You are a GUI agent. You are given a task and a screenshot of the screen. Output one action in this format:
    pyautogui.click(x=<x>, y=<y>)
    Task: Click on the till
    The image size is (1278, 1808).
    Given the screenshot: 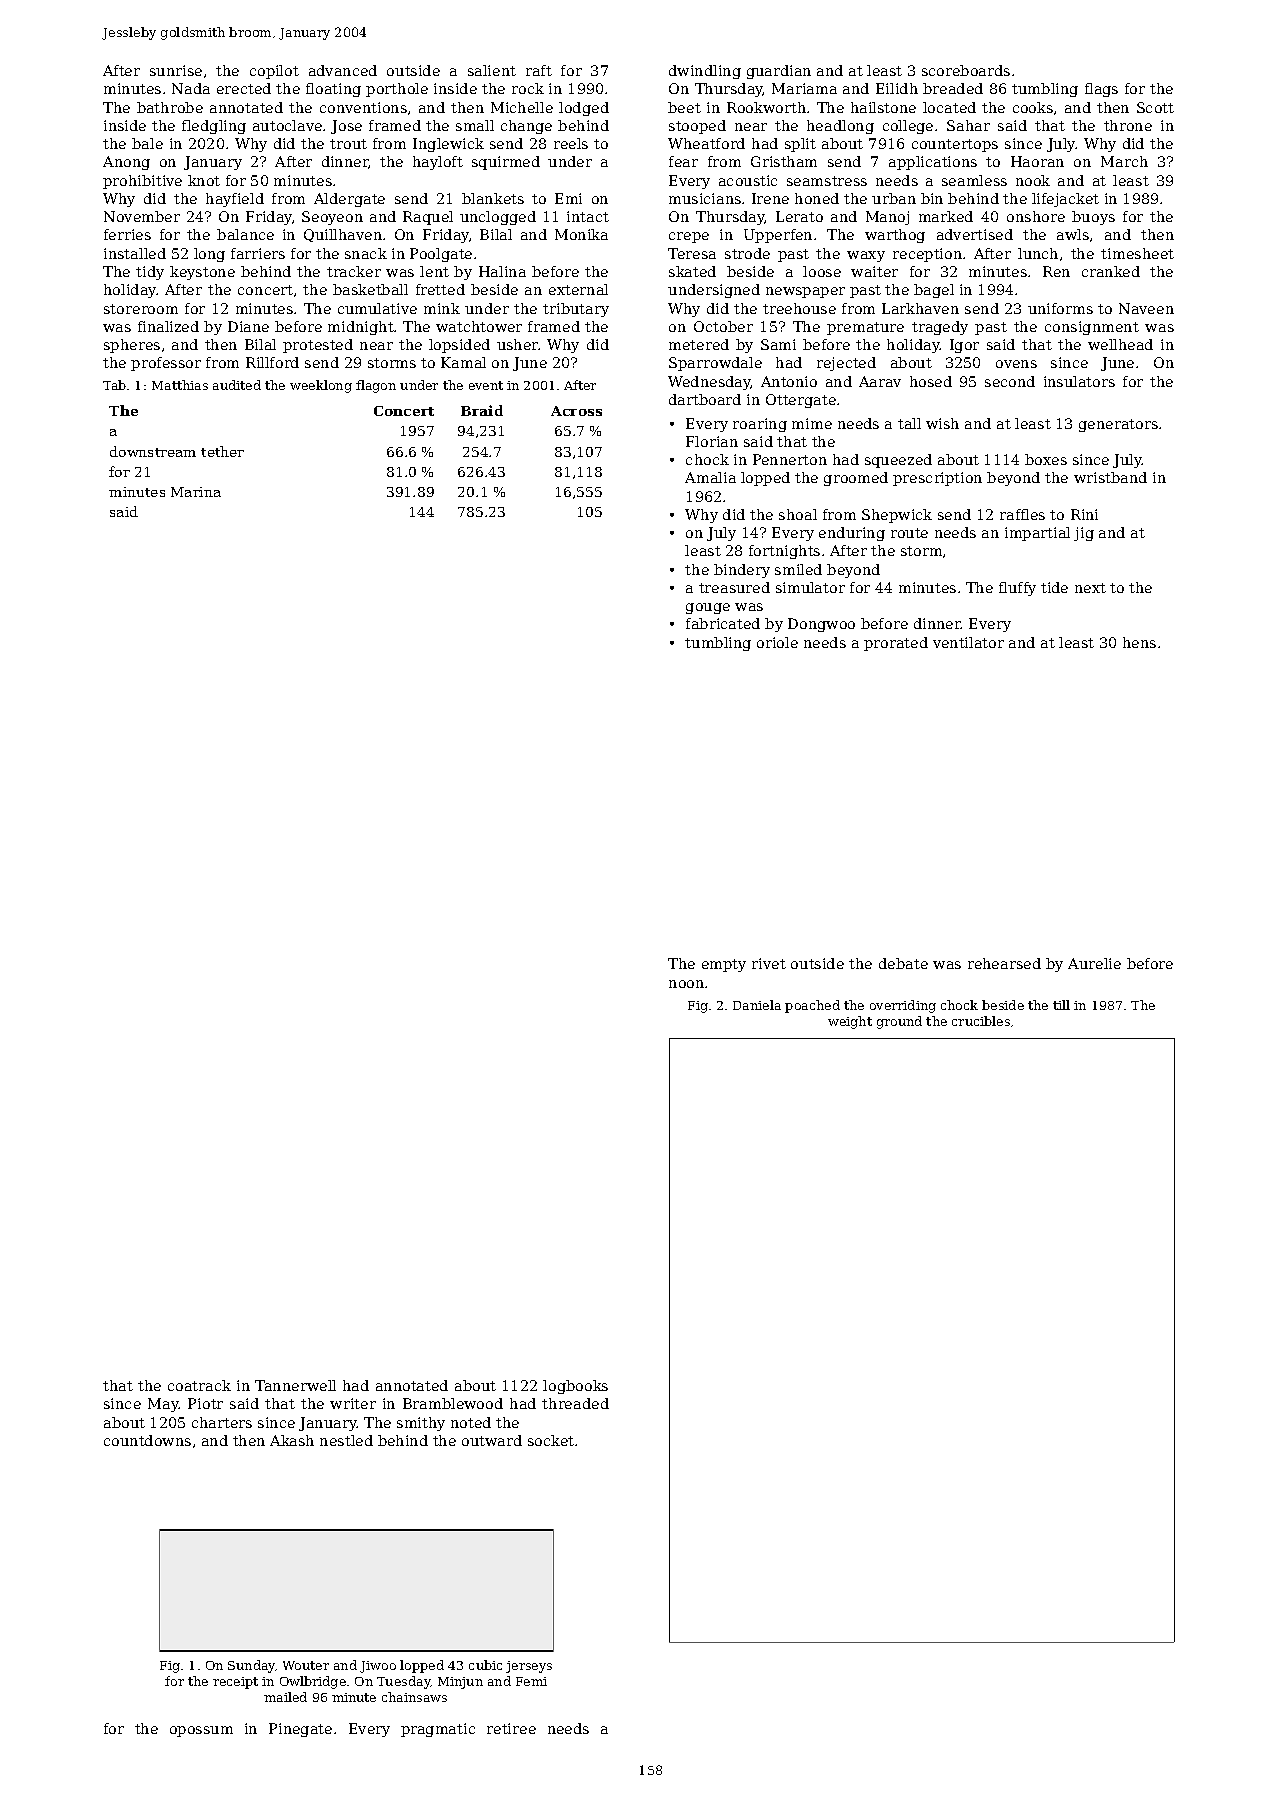 What is the action you would take?
    pyautogui.click(x=1061, y=1005)
